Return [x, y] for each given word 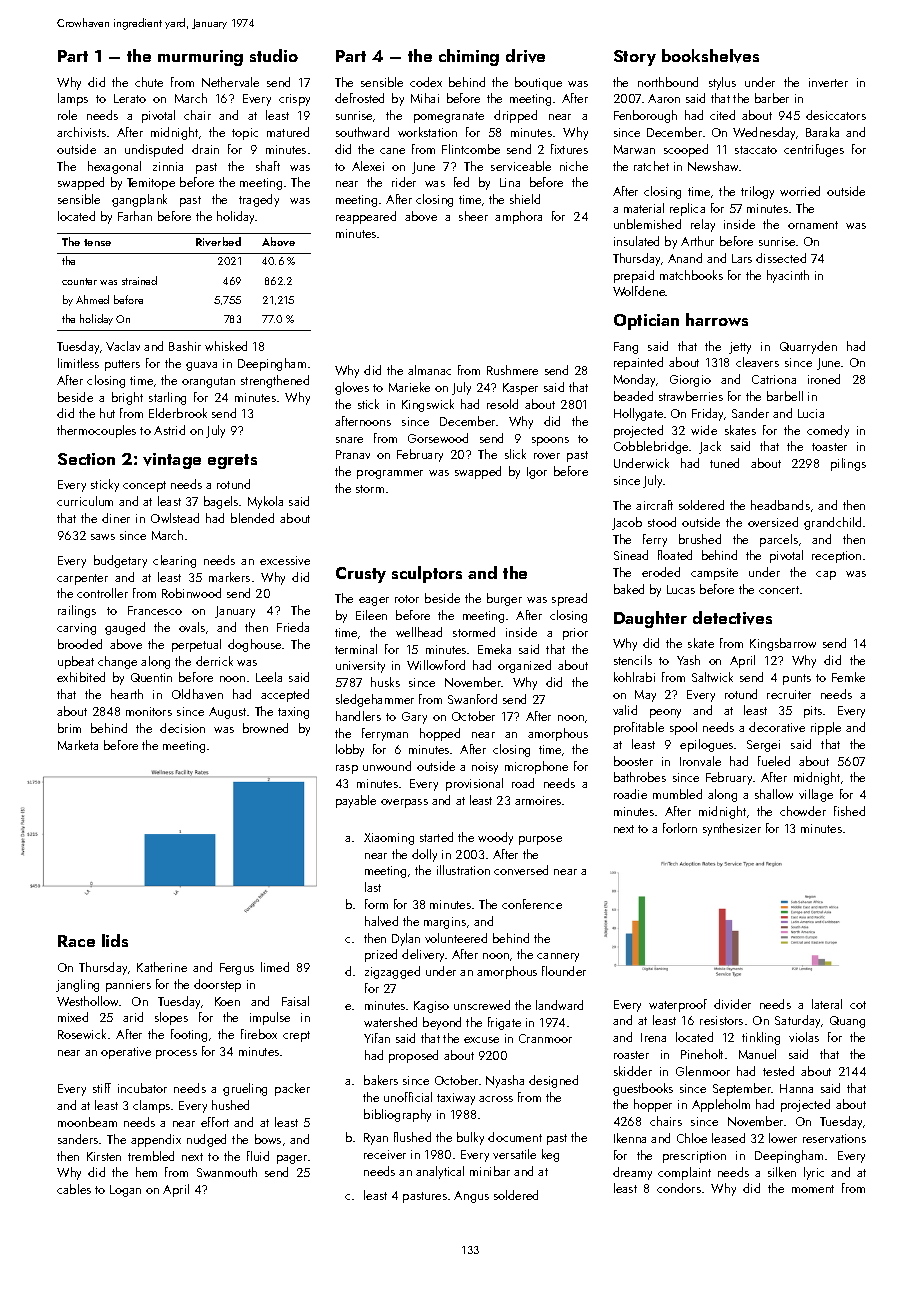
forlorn [680, 828]
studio [274, 55]
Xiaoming [389, 839]
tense [97, 242]
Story [635, 58]
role [67, 115]
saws [103, 537]
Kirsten [104, 1156]
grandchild [832, 523]
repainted [638, 363]
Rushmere [512, 370]
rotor [407, 599]
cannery [558, 957]
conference [532, 904]
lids [115, 940]
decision [182, 728]
